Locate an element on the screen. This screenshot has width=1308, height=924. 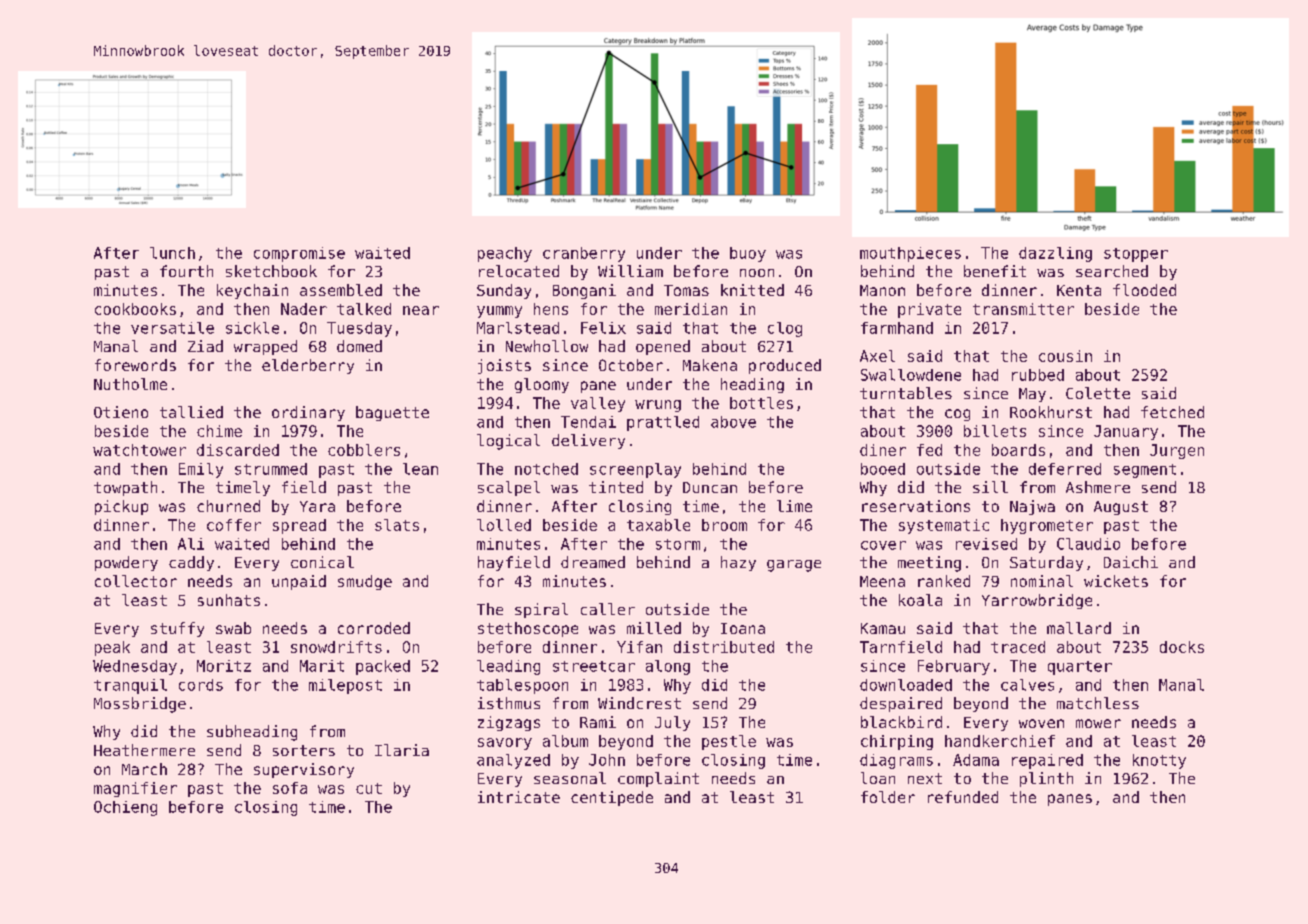
Meena is located at coordinates (882, 581).
